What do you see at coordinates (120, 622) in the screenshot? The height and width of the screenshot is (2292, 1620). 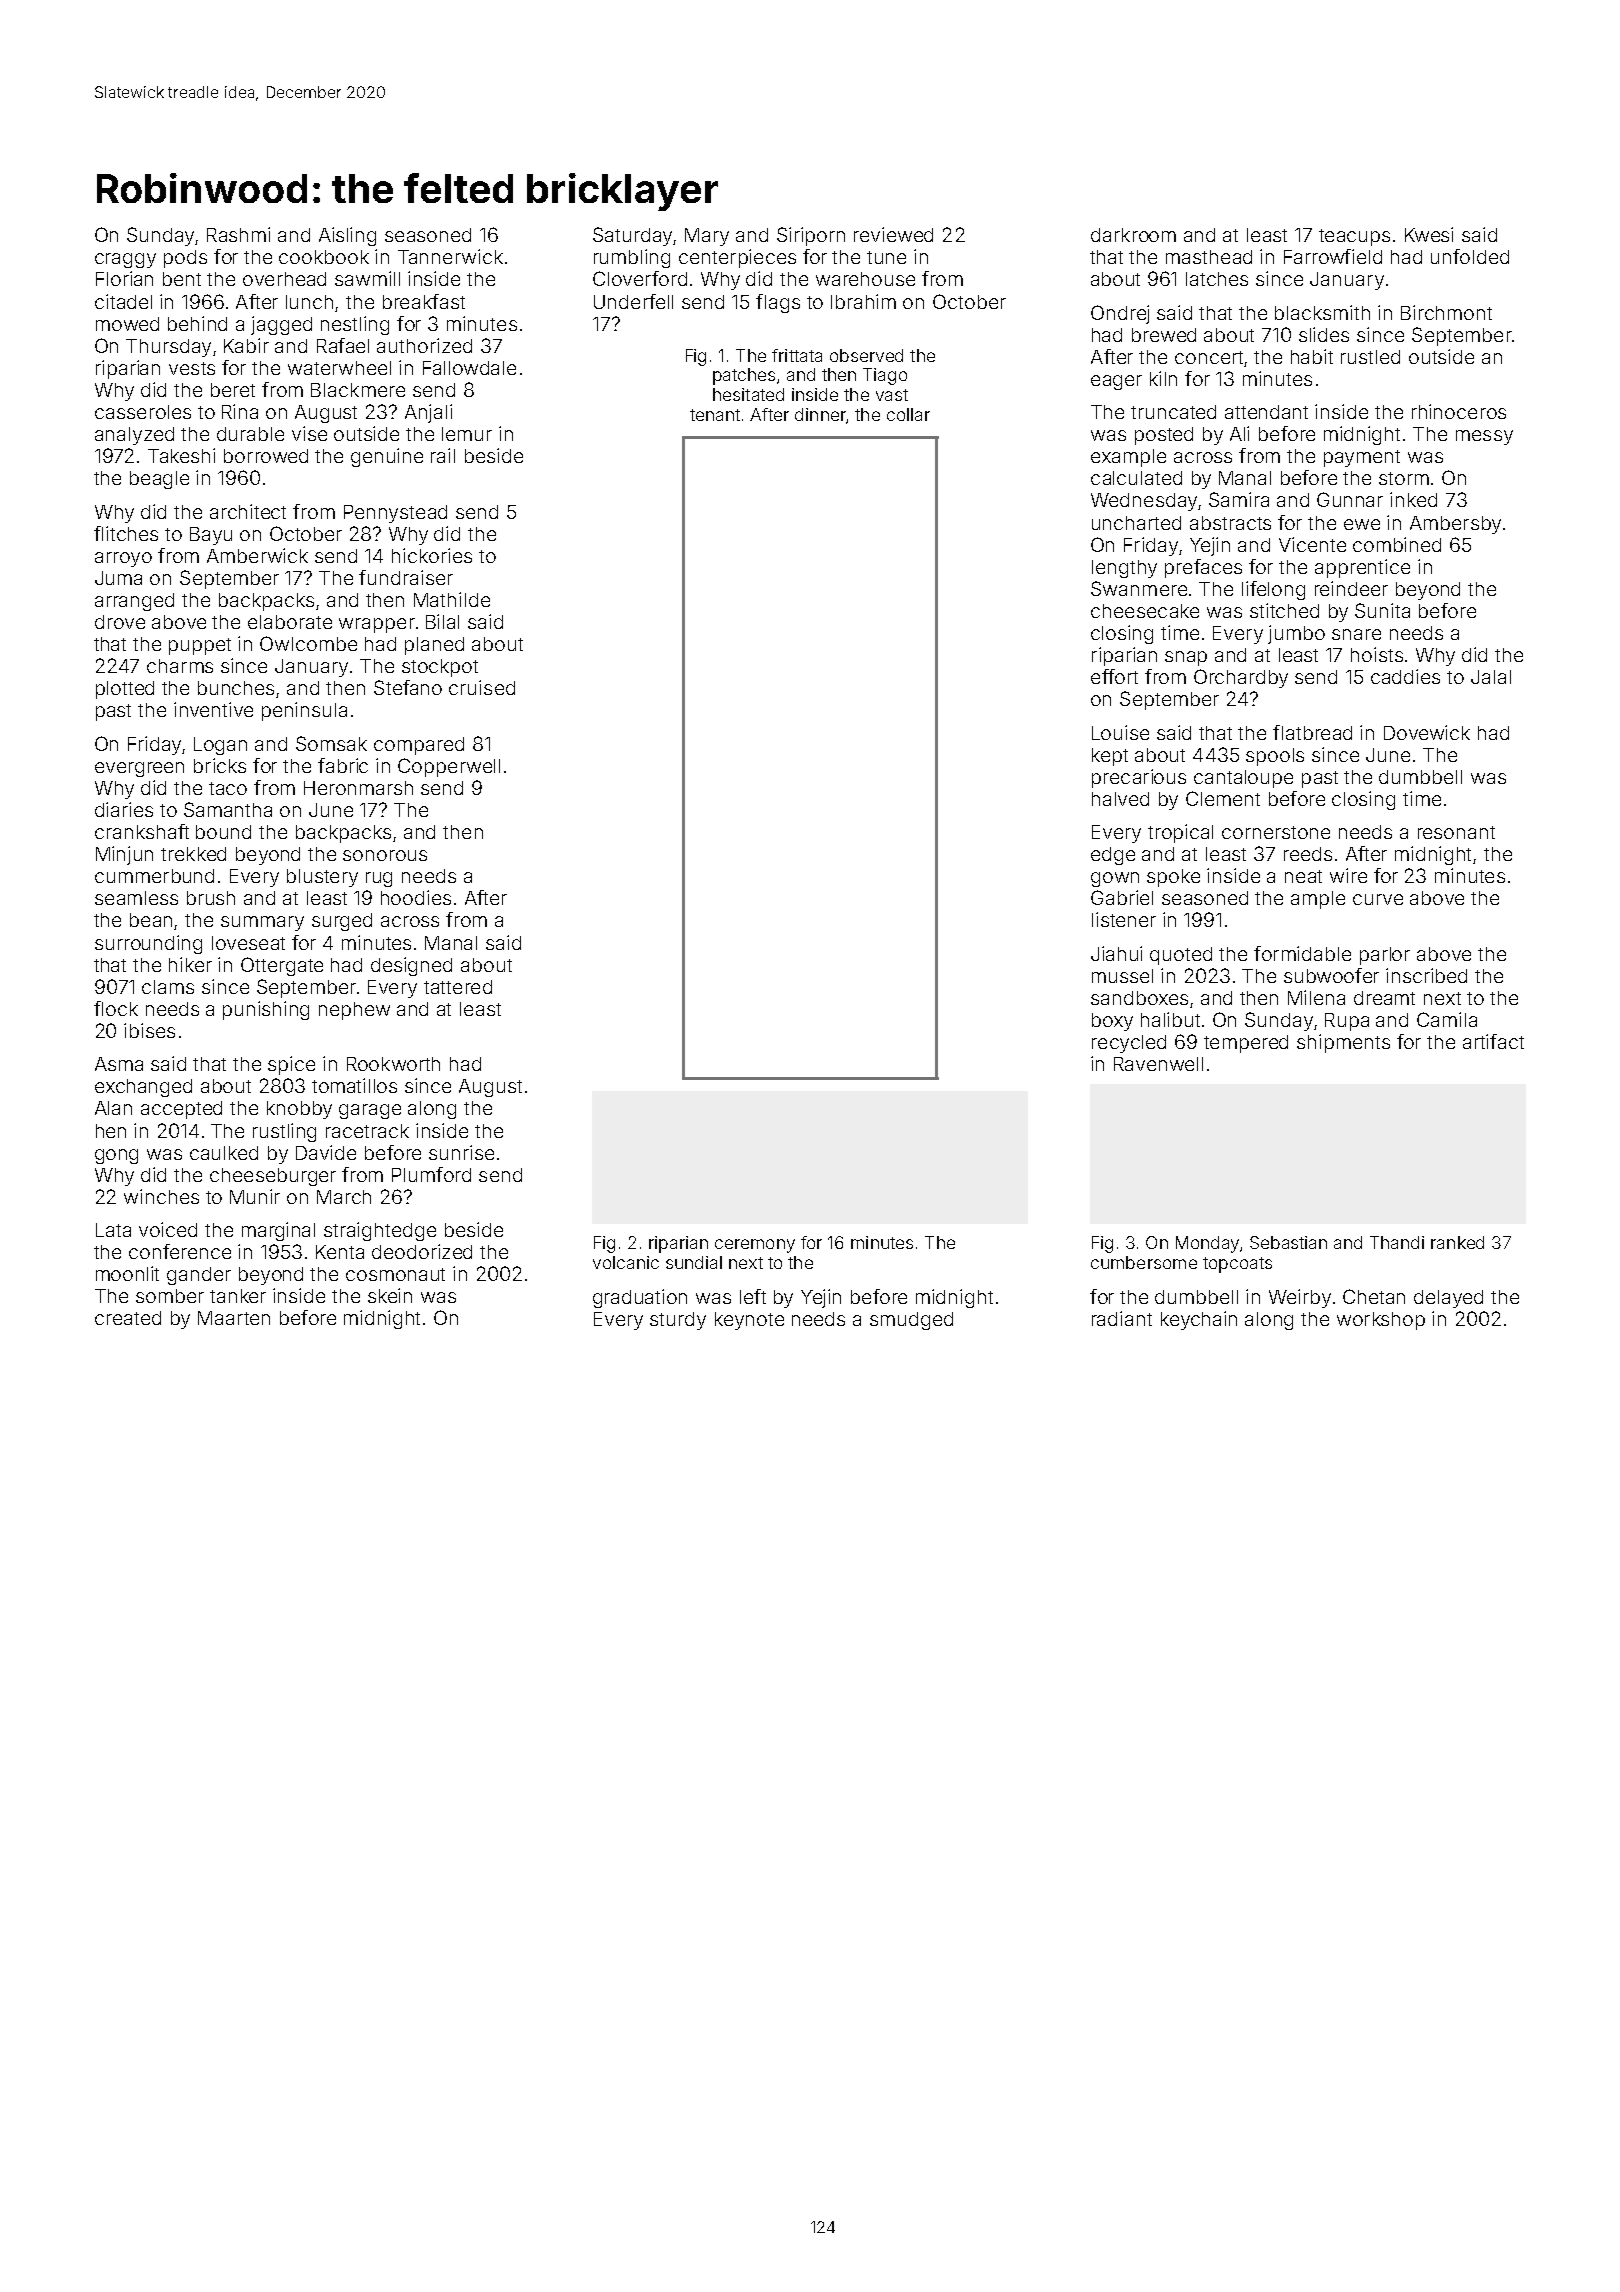 I see `drove` at bounding box center [120, 622].
